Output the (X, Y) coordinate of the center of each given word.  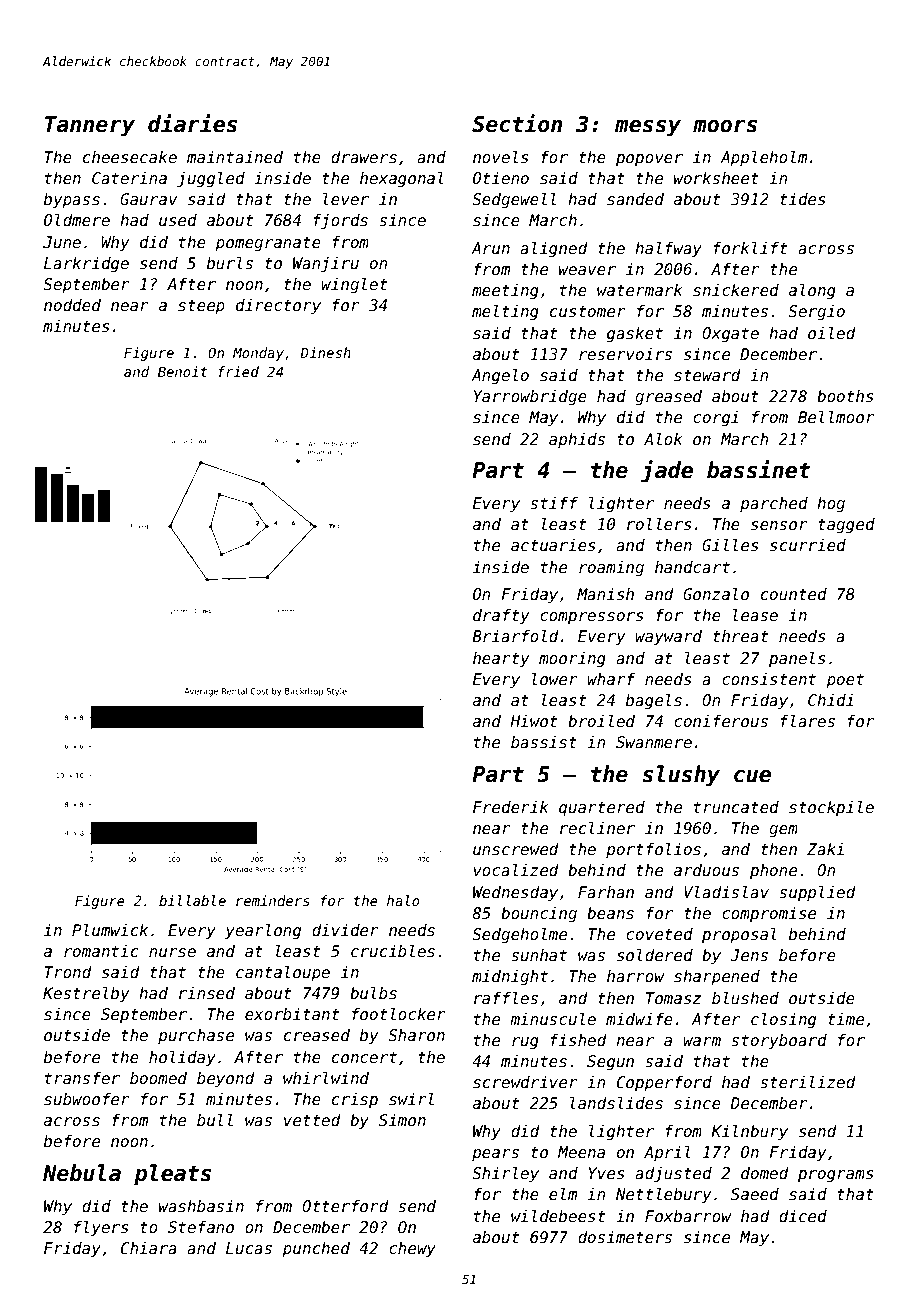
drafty (501, 617)
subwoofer (87, 1099)
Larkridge (86, 264)
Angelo (500, 376)
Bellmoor (836, 417)
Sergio (816, 312)
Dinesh (325, 352)
